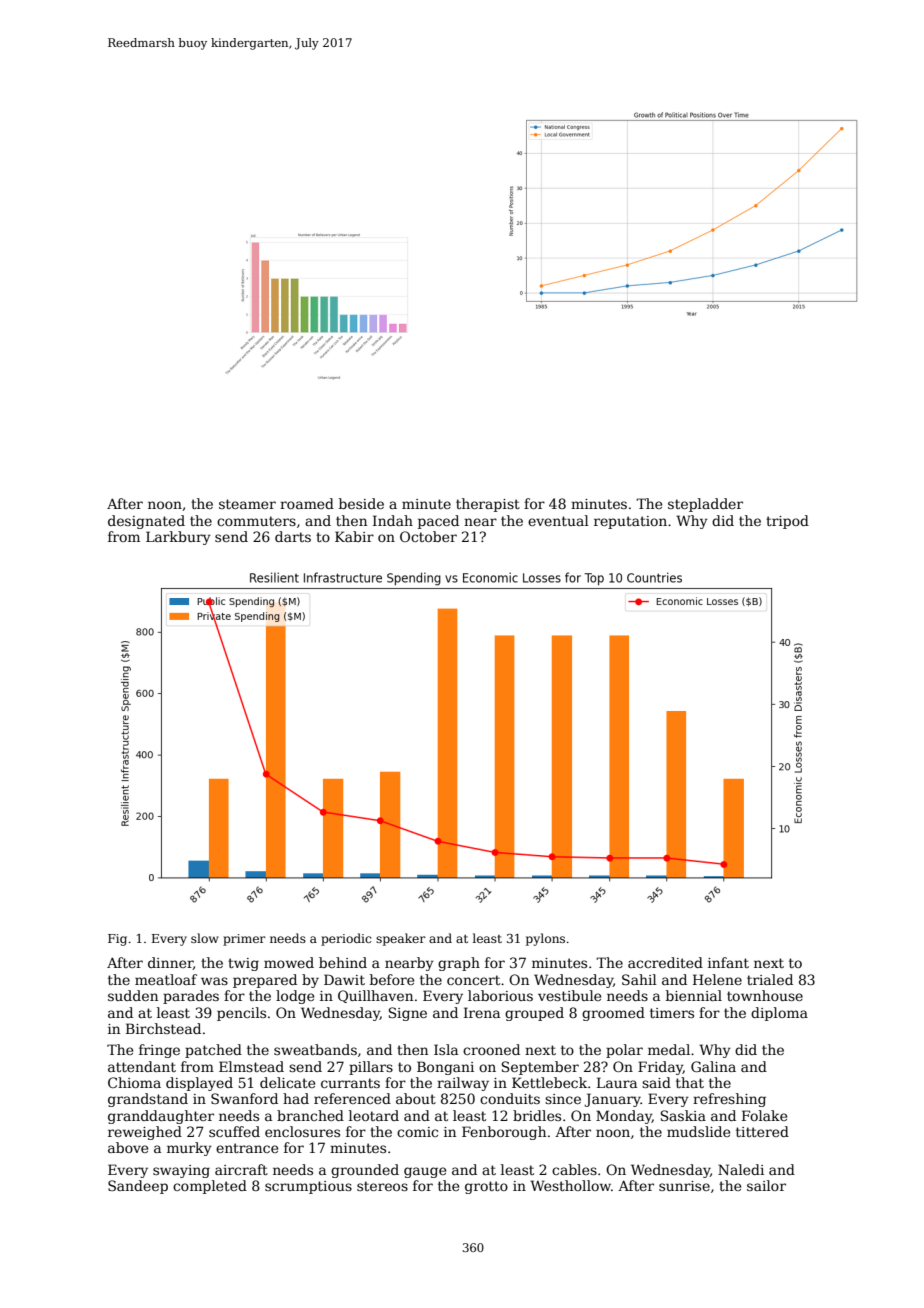 This image has width=924, height=1308. What do you see at coordinates (787, 522) in the image?
I see `tripod` at bounding box center [787, 522].
